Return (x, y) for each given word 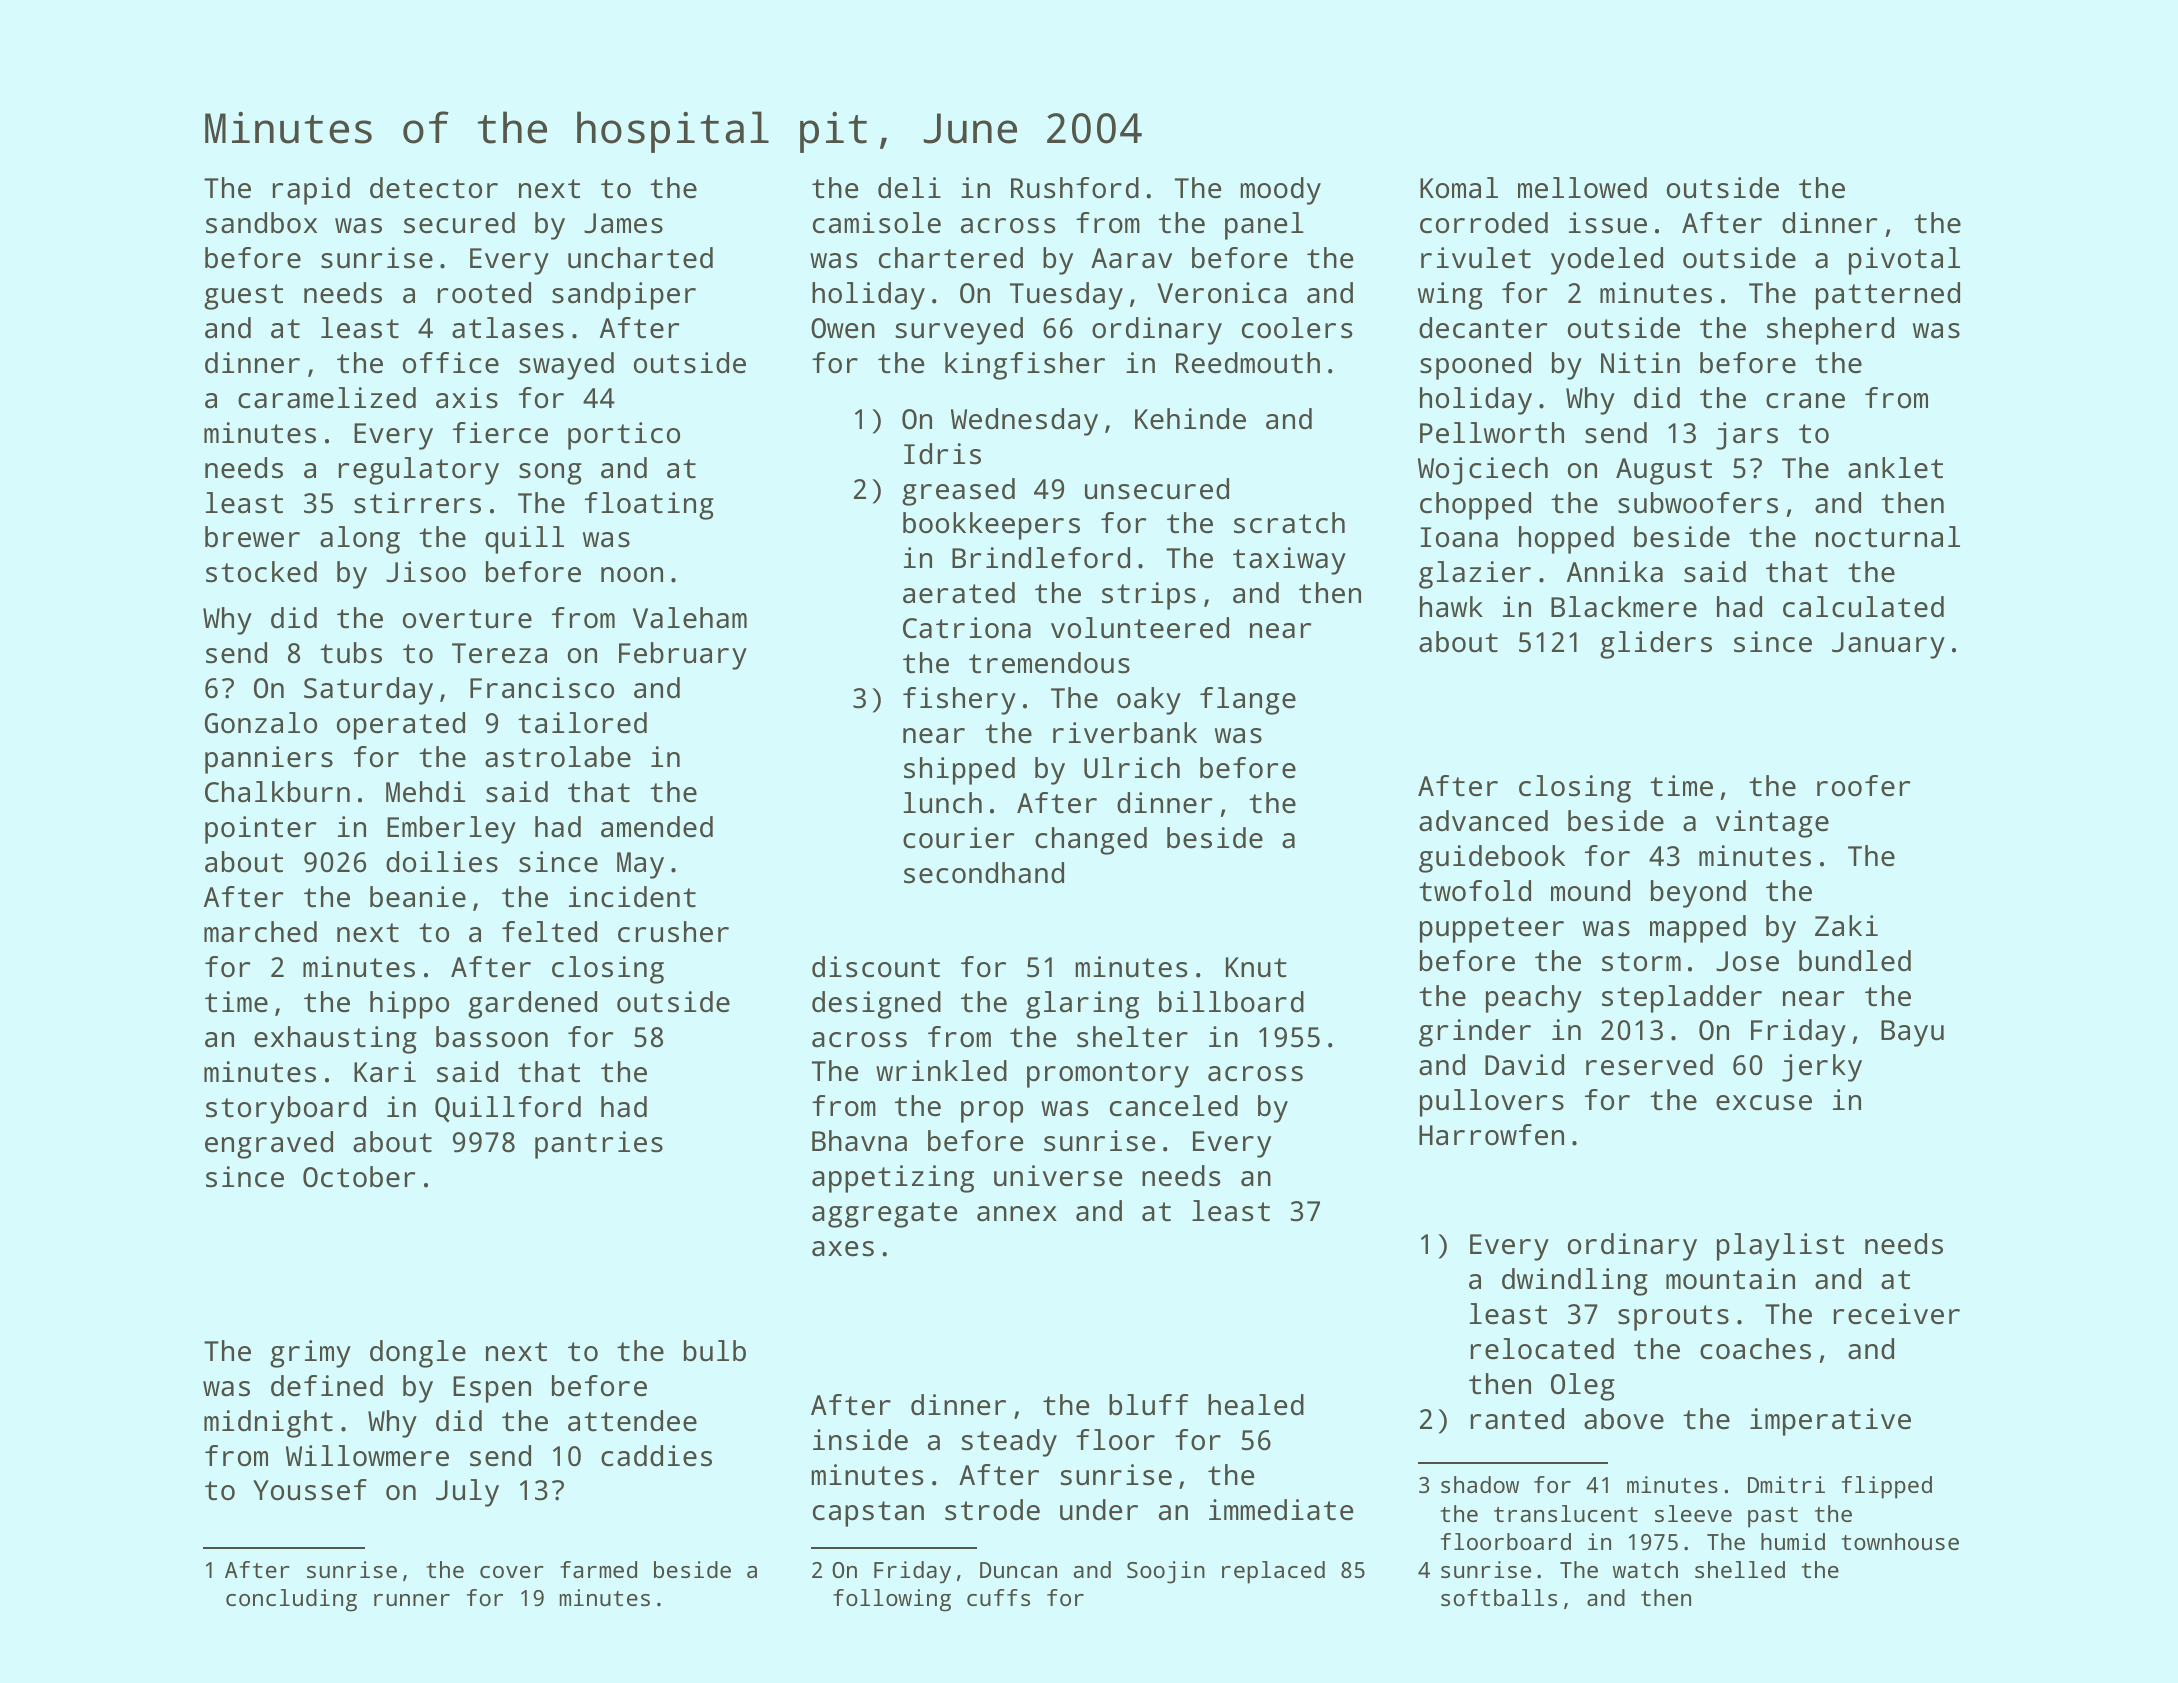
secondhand (984, 873)
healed (1256, 1405)
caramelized (327, 398)
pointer (260, 830)
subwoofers (1698, 503)
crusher (673, 932)
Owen (843, 328)
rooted (484, 293)
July (467, 1493)
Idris (942, 454)
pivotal (1904, 261)
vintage (1772, 824)
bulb (715, 1351)
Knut (1256, 967)
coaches (1755, 1349)
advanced (1483, 821)
